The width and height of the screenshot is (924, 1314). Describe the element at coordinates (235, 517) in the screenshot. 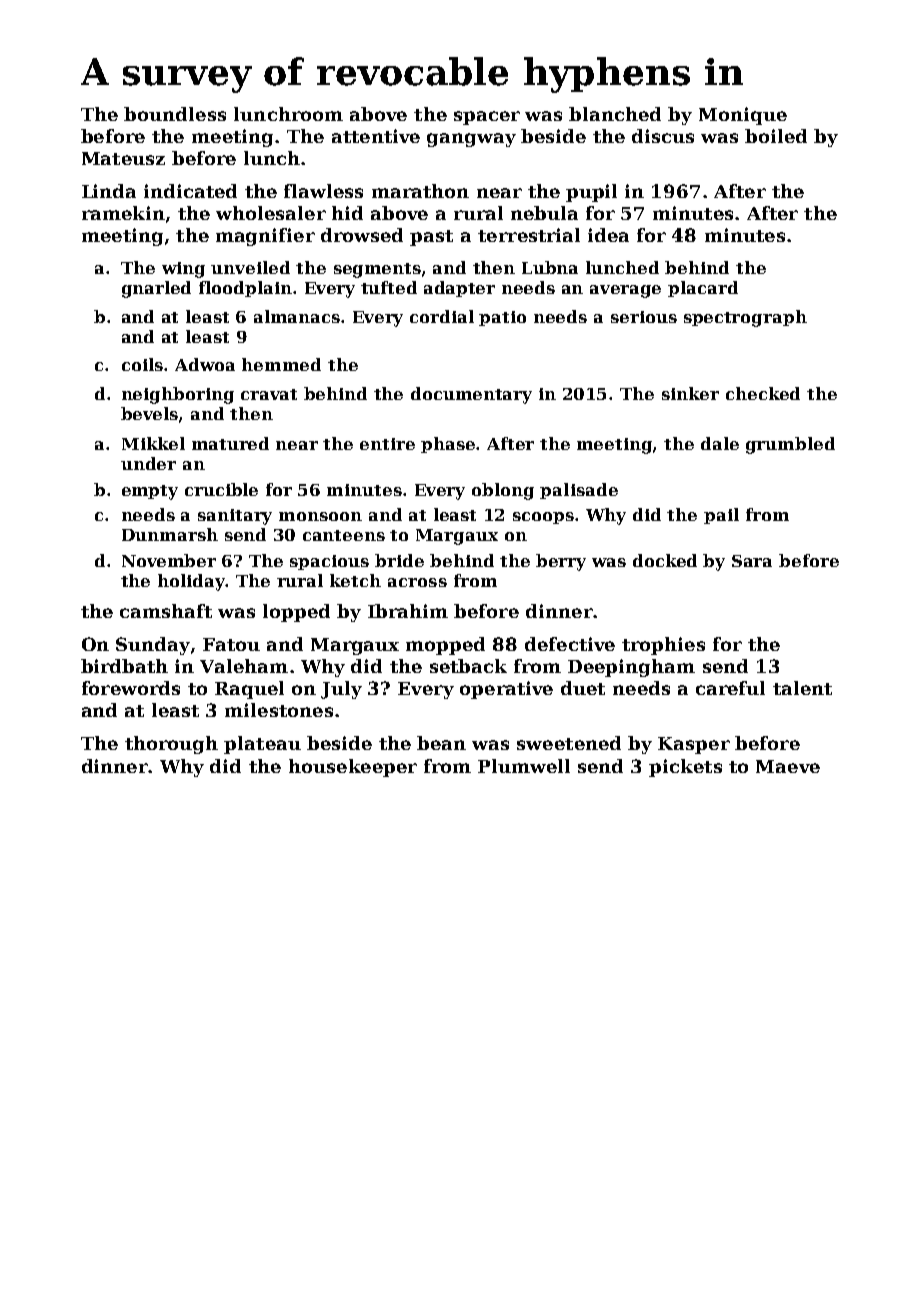

I see `sanitary` at that location.
